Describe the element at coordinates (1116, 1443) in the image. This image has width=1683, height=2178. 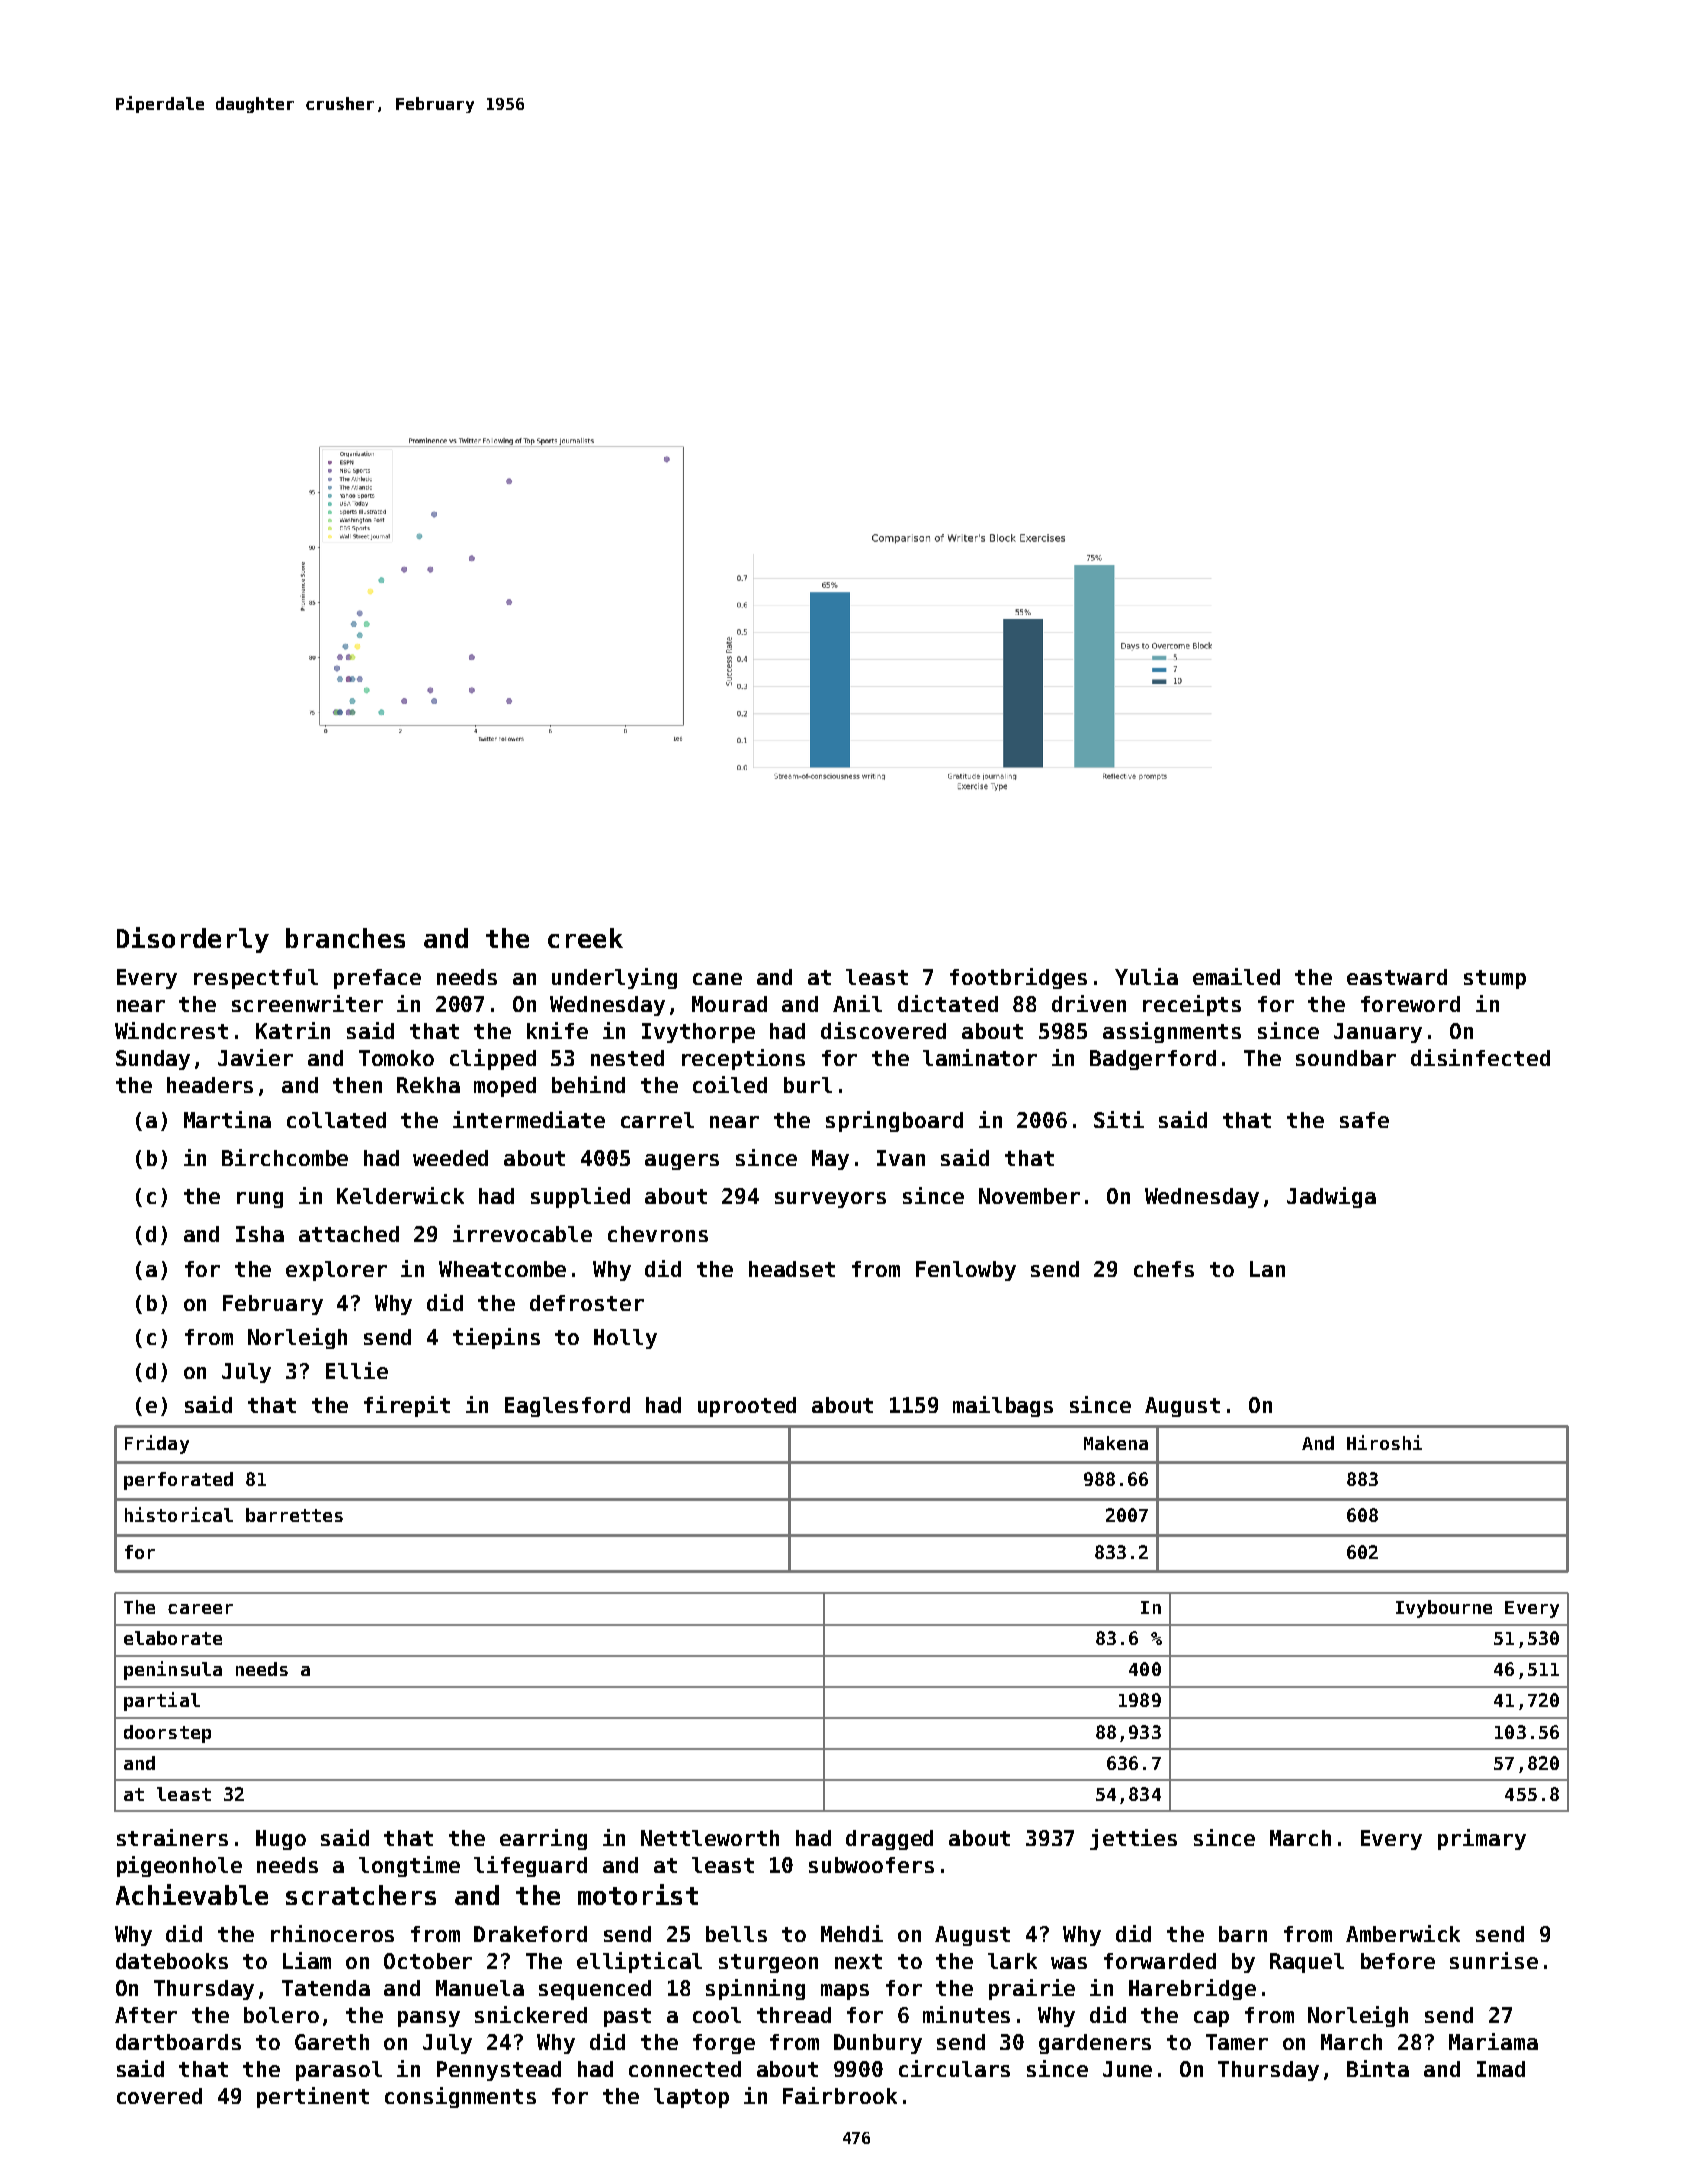
I see `Makena` at that location.
